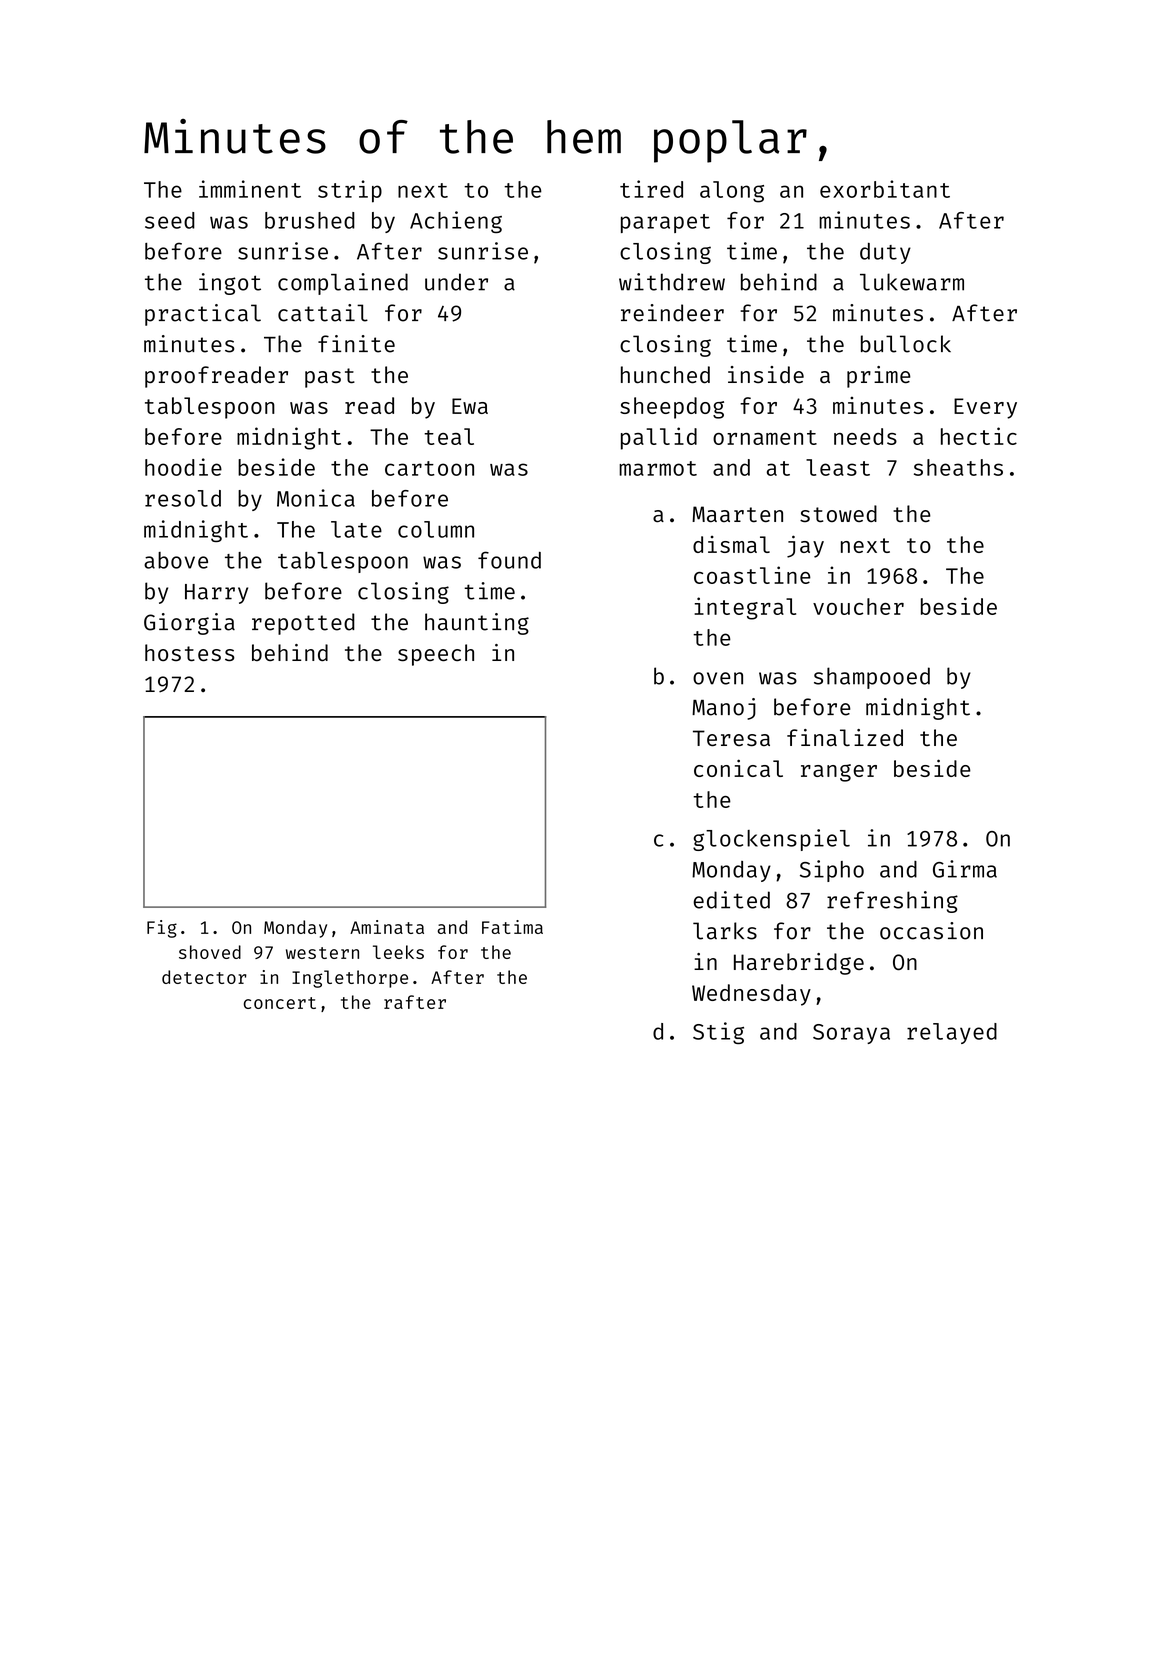  Describe the element at coordinates (436, 655) in the screenshot. I see `speech` at that location.
